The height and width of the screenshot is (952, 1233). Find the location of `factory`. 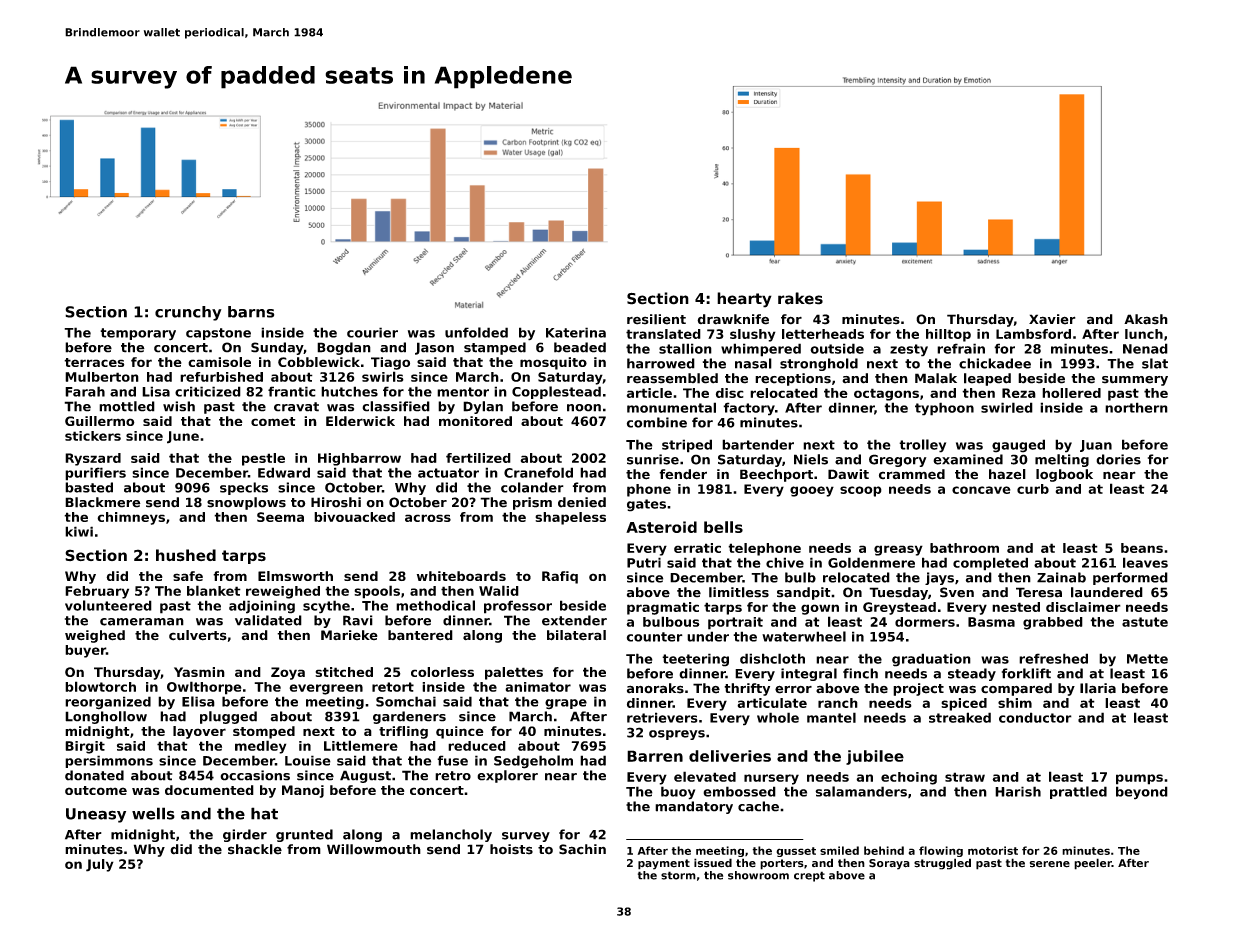

factory is located at coordinates (749, 409).
